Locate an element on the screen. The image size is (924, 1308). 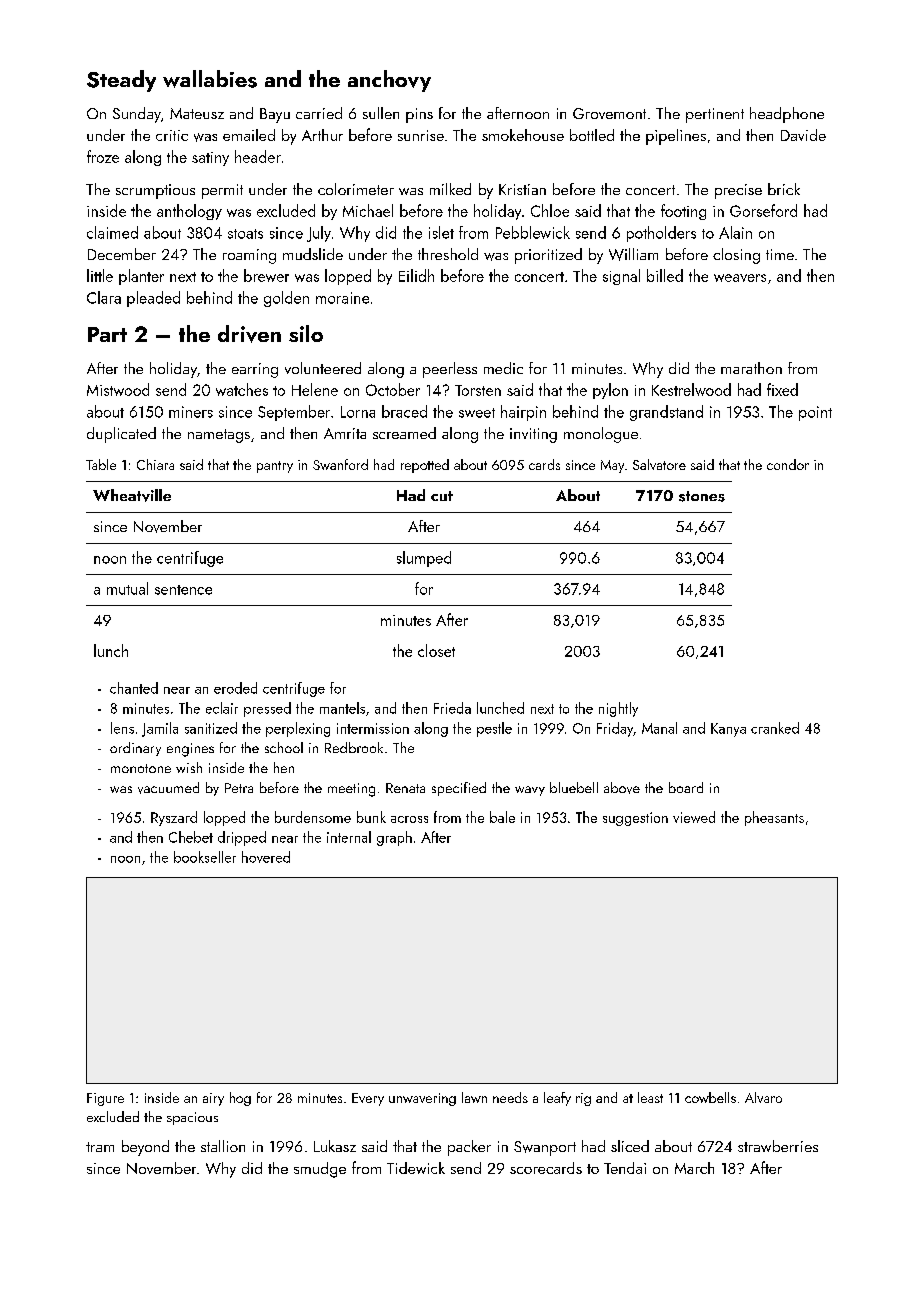
cranked is located at coordinates (775, 728).
